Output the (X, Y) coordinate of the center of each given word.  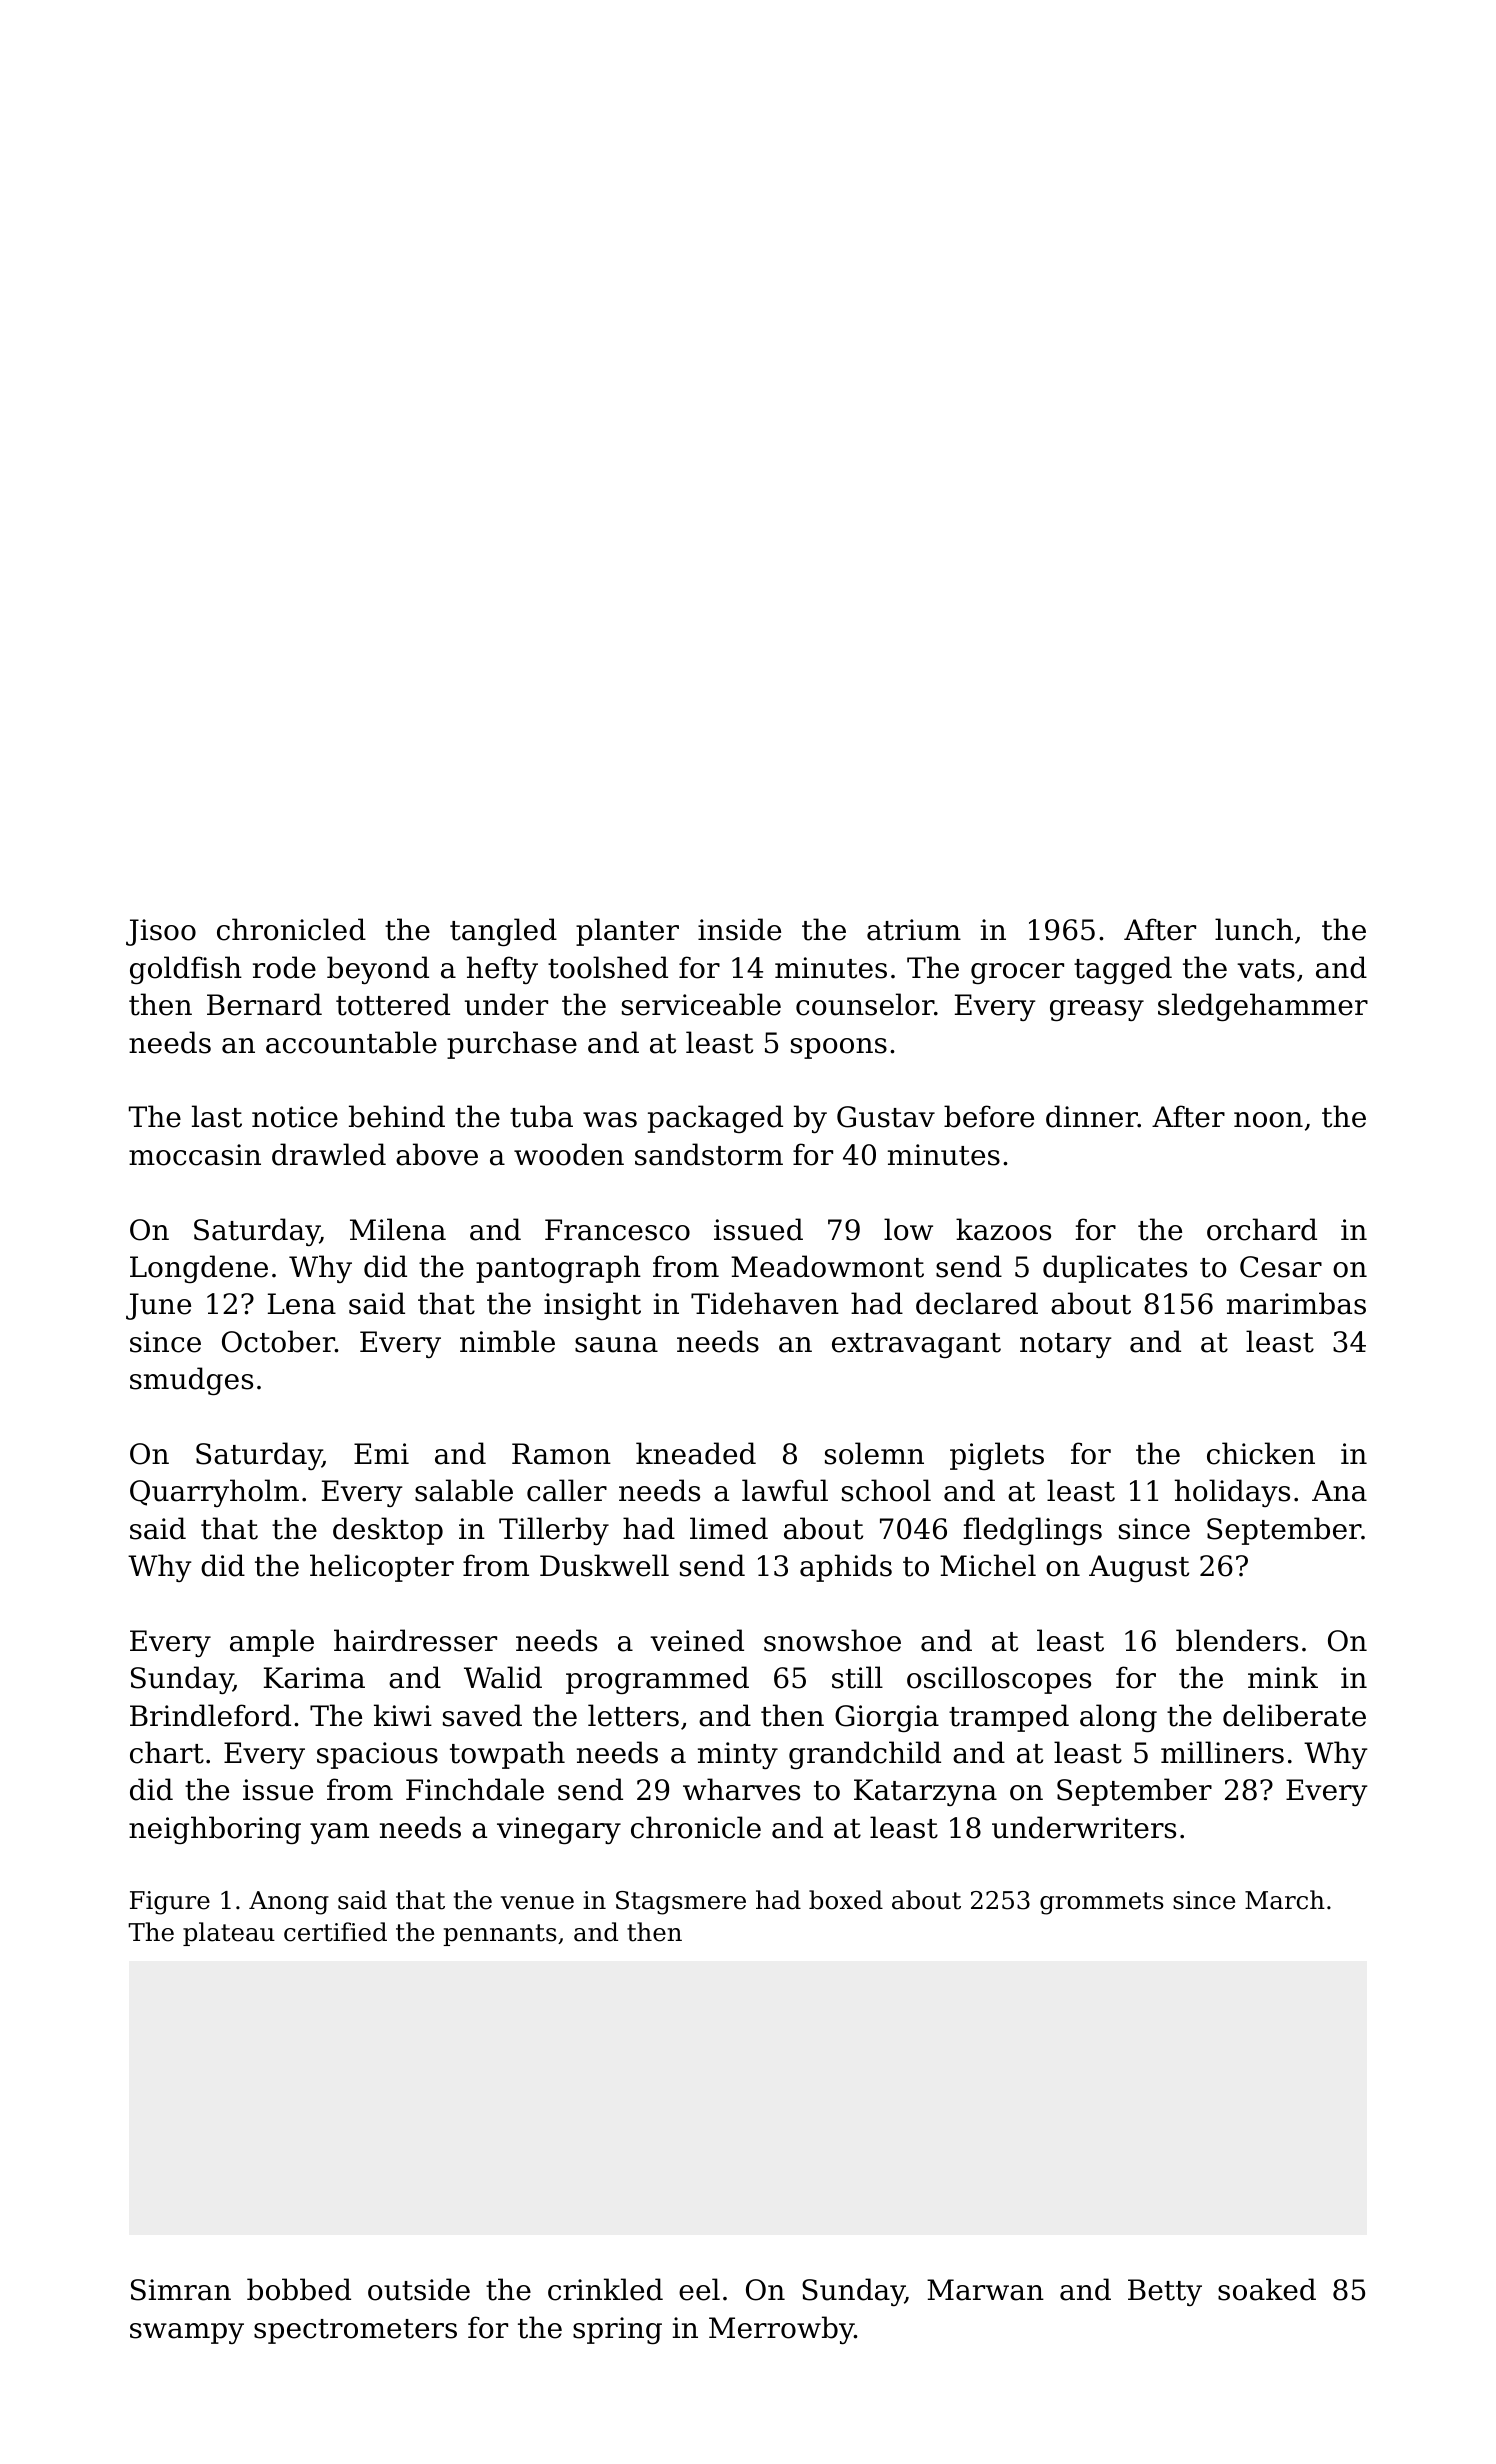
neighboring (215, 1830)
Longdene (199, 1269)
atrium (914, 930)
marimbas (1296, 1303)
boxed (846, 1900)
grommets (1102, 1903)
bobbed (299, 2289)
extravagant (916, 1345)
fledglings (1033, 1531)
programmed (657, 1680)
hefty (502, 970)
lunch (1254, 929)
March (1285, 1900)
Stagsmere (681, 1903)
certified (335, 1932)
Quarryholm (214, 1493)
